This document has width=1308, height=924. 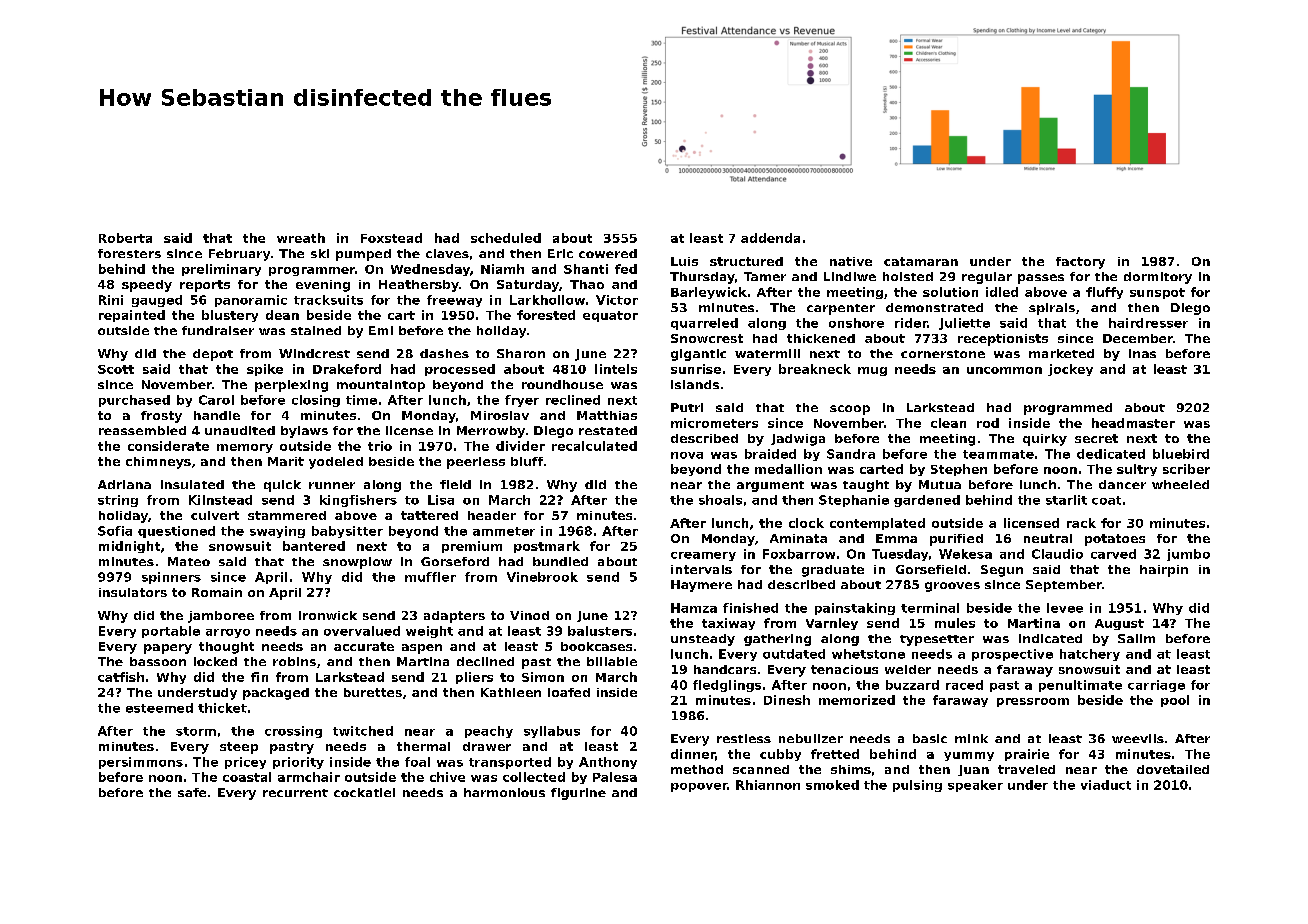 What do you see at coordinates (1186, 469) in the document?
I see `scriber` at bounding box center [1186, 469].
